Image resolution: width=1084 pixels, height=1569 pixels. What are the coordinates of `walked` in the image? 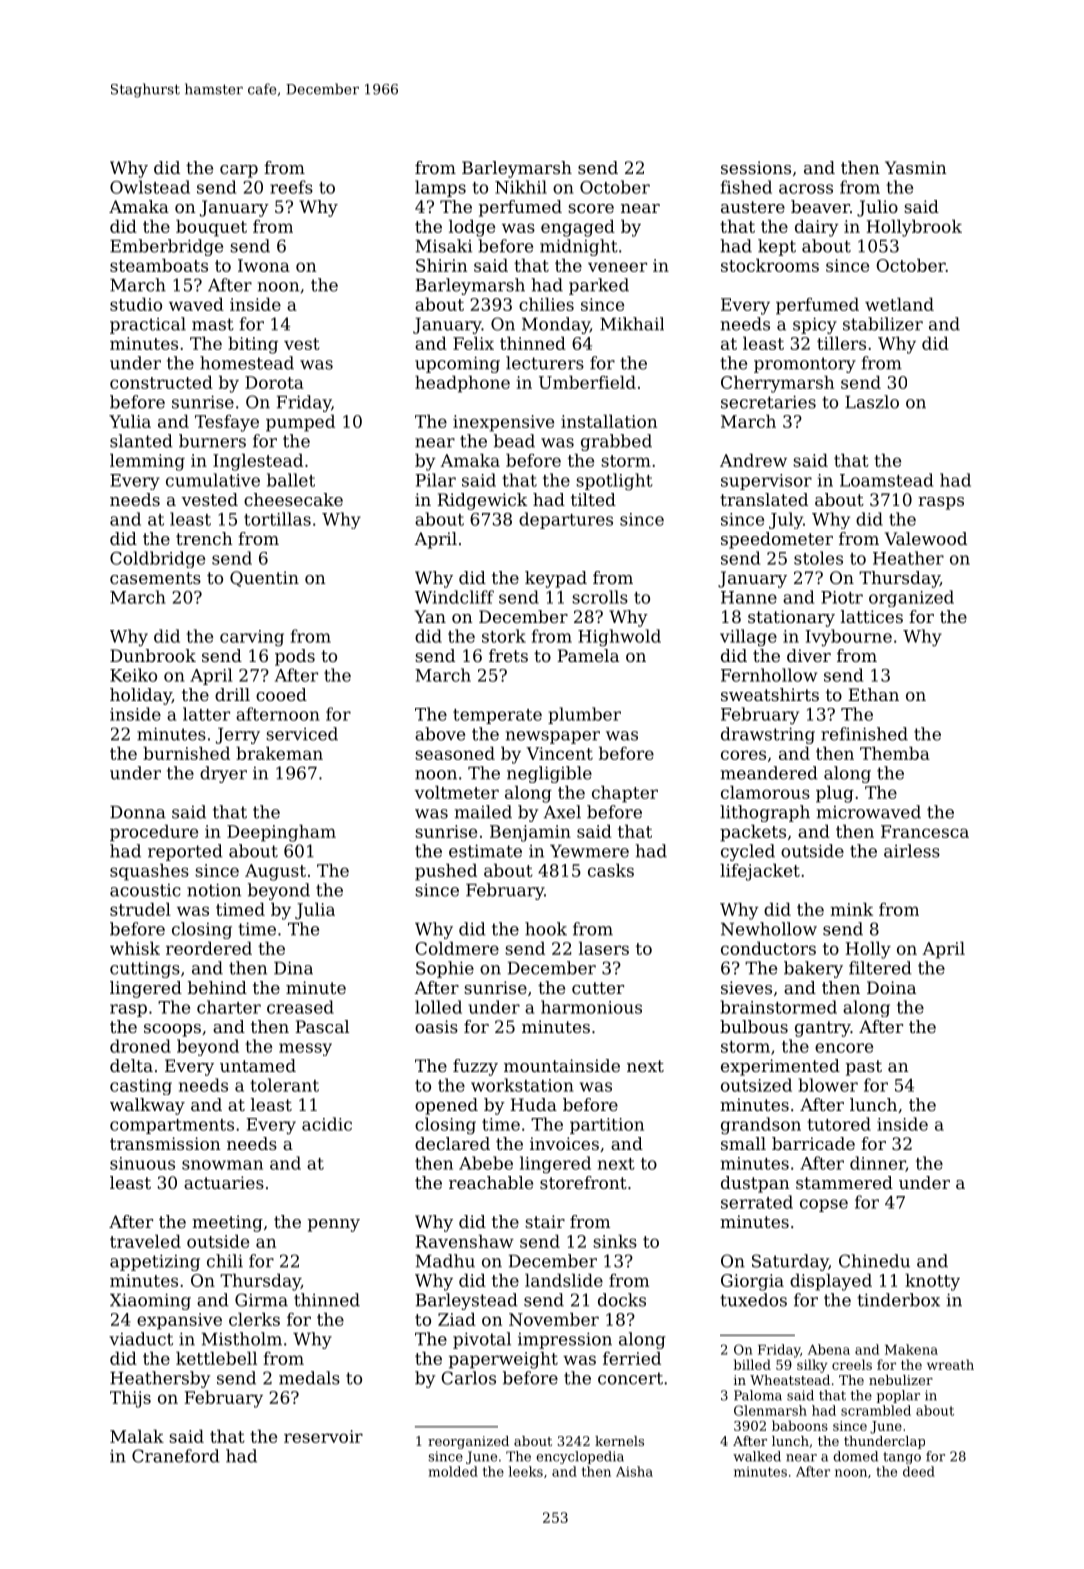 It's located at (757, 1456).
